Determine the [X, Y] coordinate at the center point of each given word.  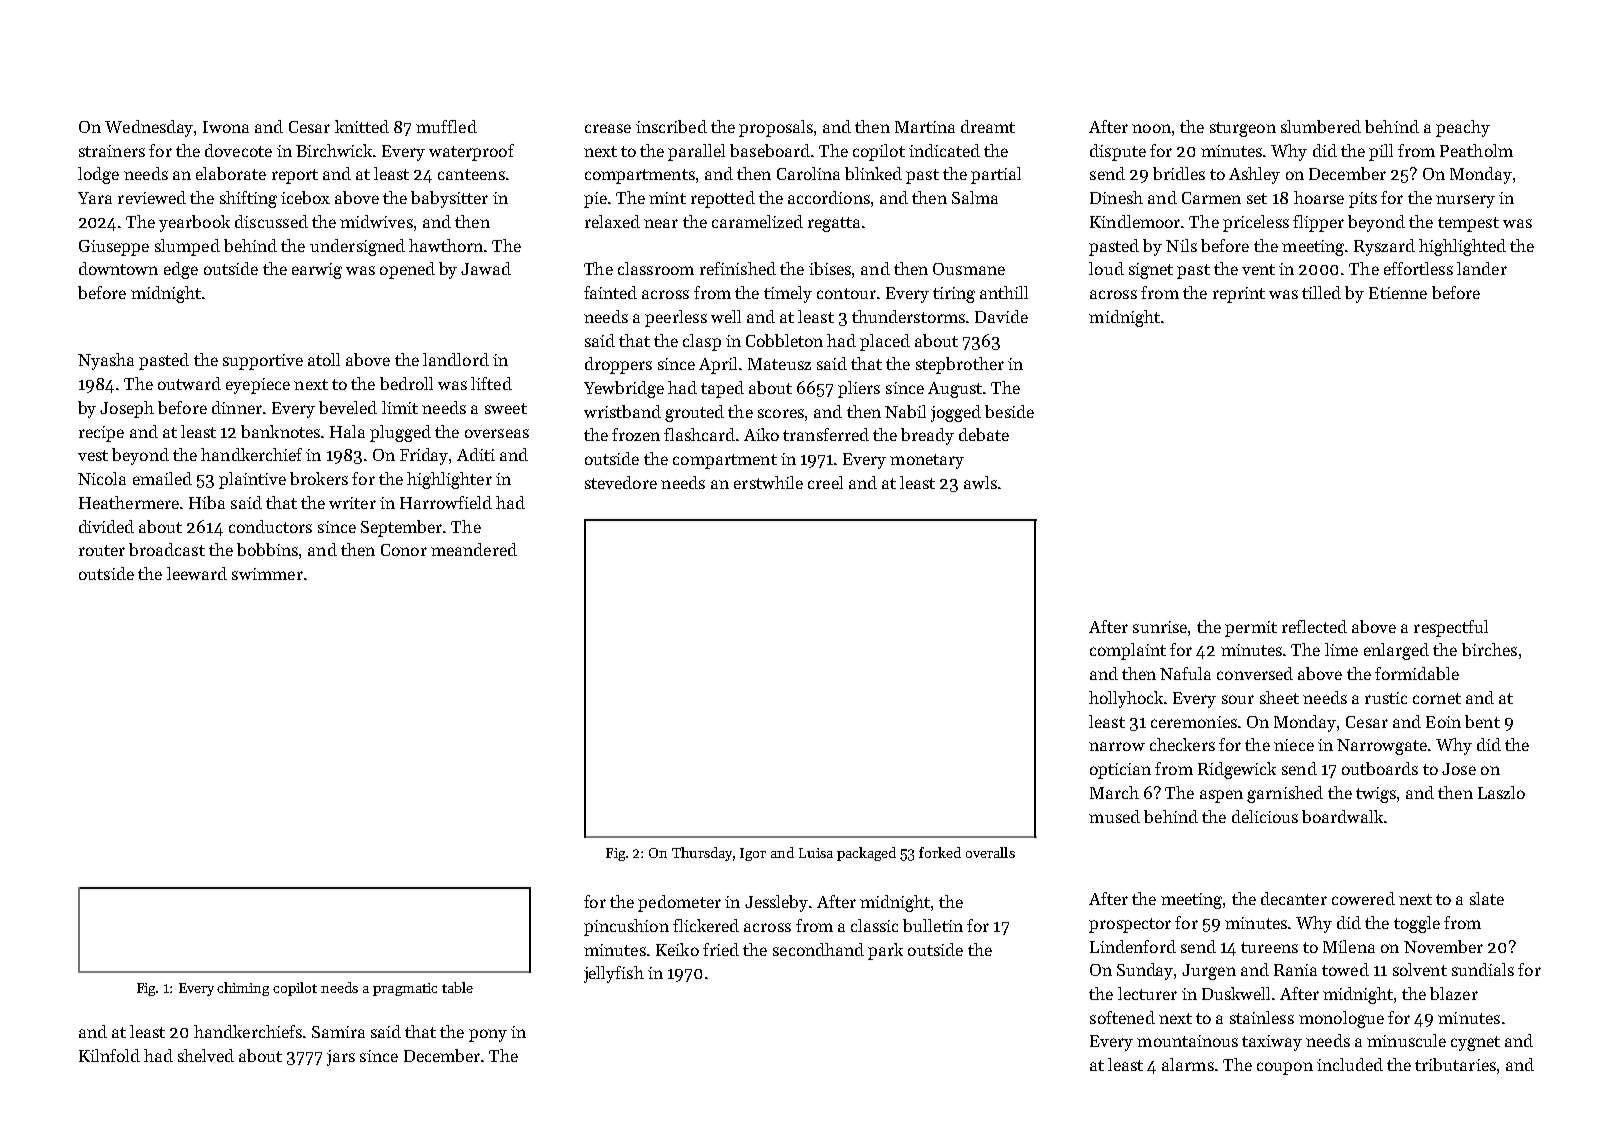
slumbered [1321, 126]
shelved [206, 1055]
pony [488, 1035]
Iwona [226, 127]
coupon [1285, 1068]
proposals [776, 128]
